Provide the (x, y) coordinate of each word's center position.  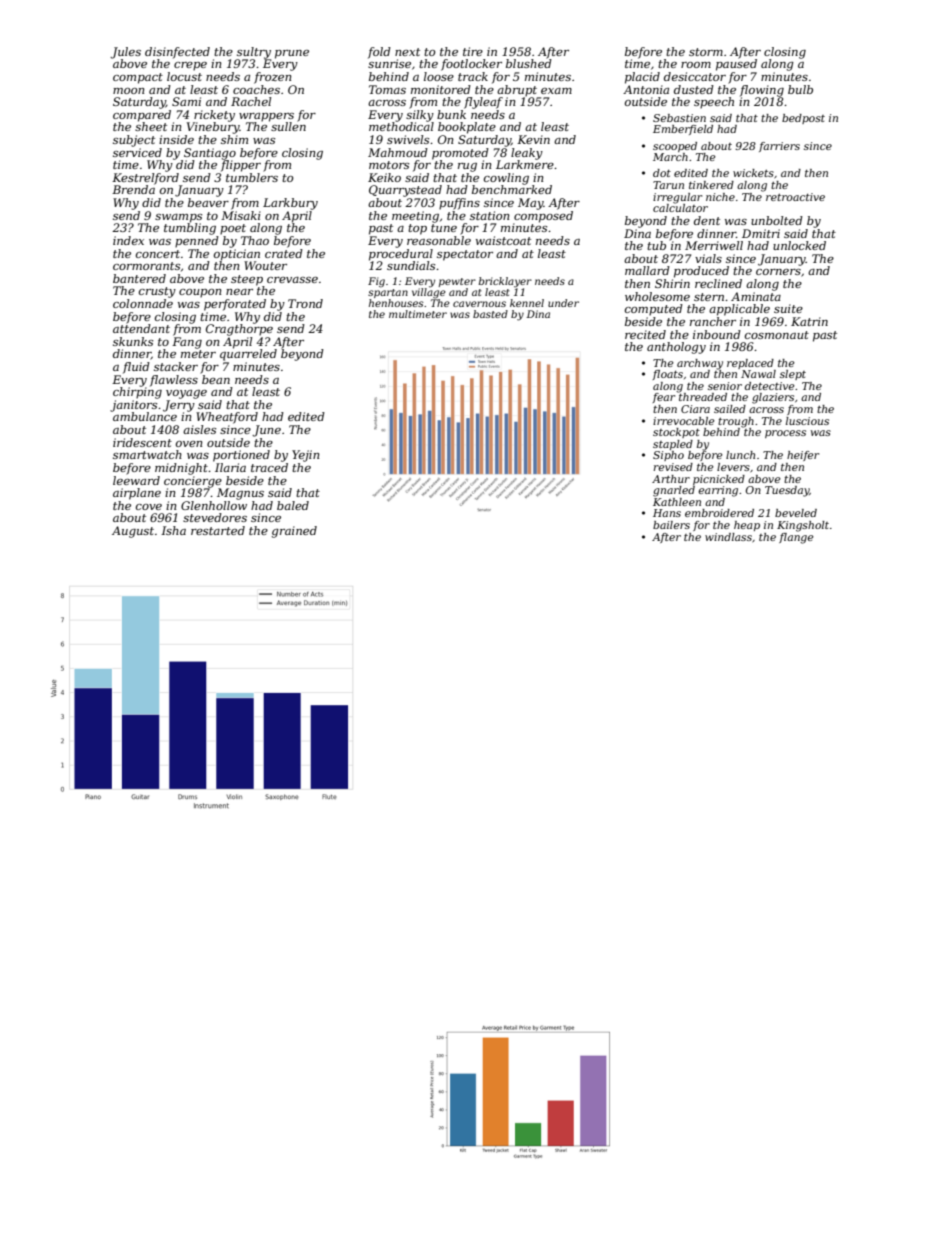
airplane (137, 494)
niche (720, 197)
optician (237, 255)
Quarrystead (405, 191)
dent (707, 220)
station (489, 215)
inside (176, 139)
